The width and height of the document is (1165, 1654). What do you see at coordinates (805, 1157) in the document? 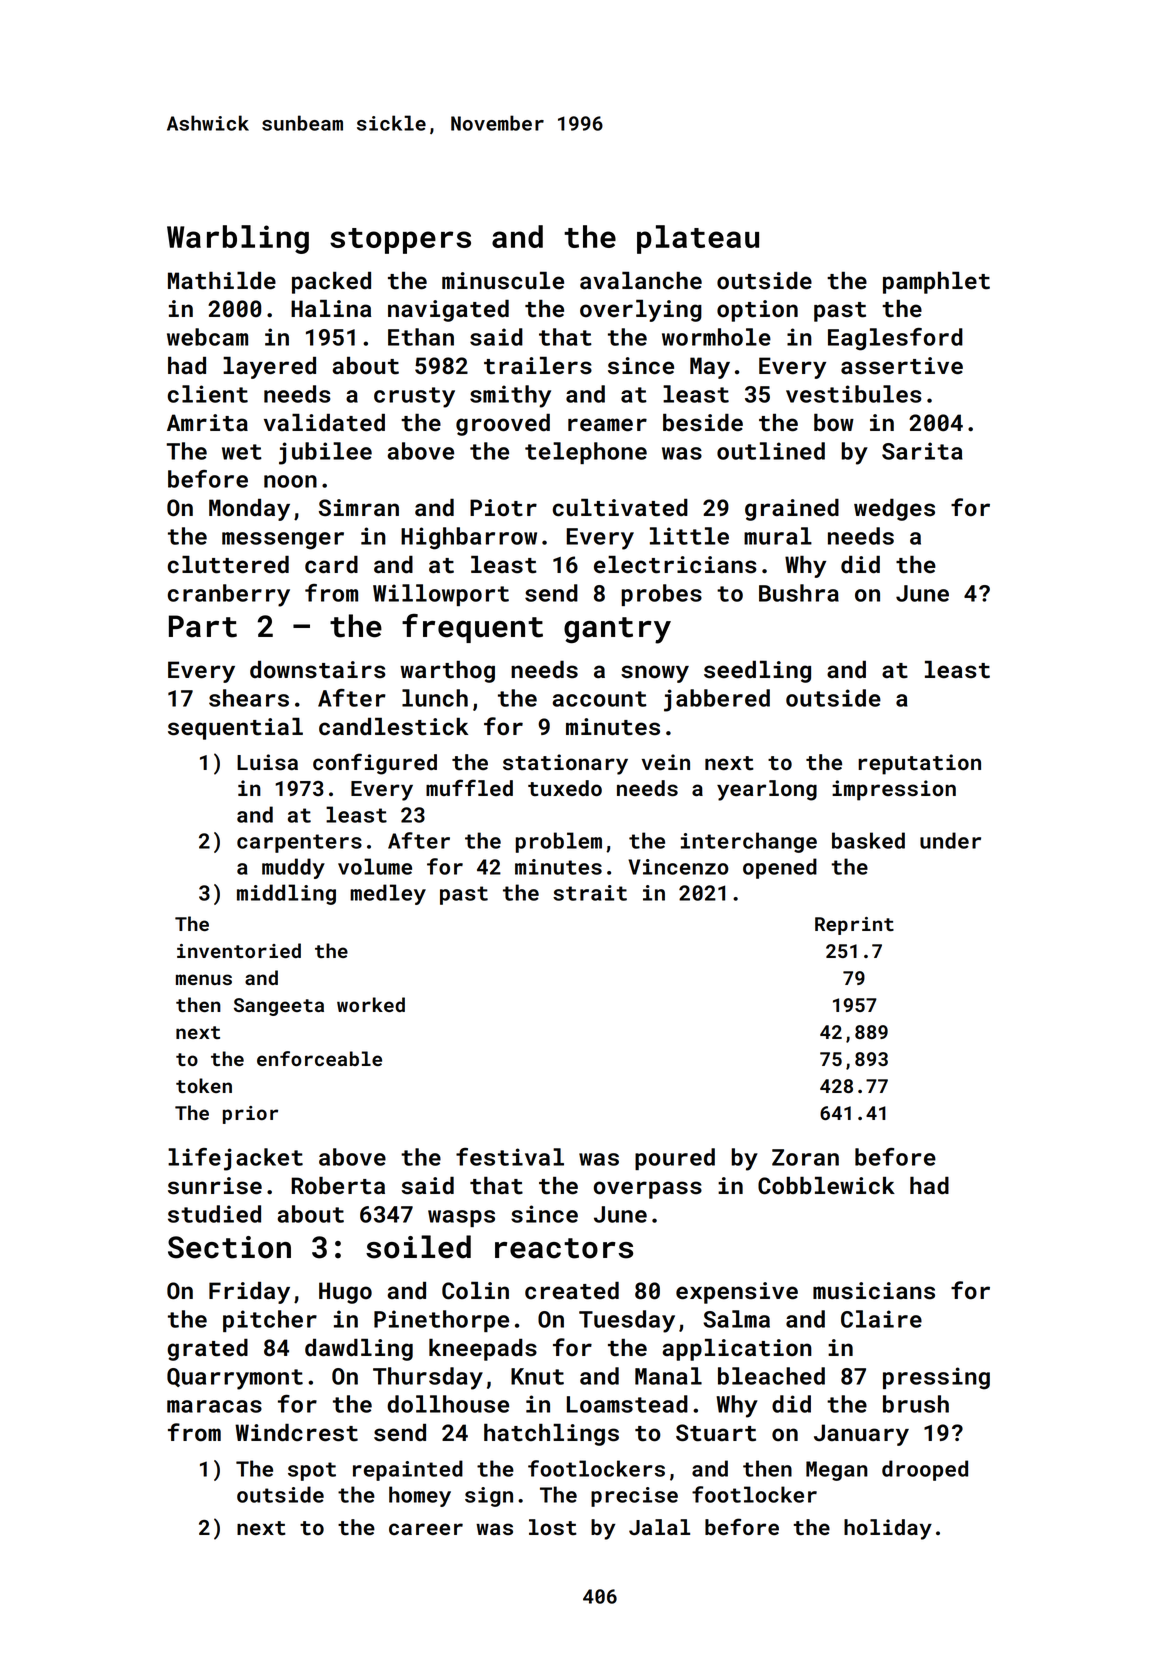
I see `Zoran` at bounding box center [805, 1157].
